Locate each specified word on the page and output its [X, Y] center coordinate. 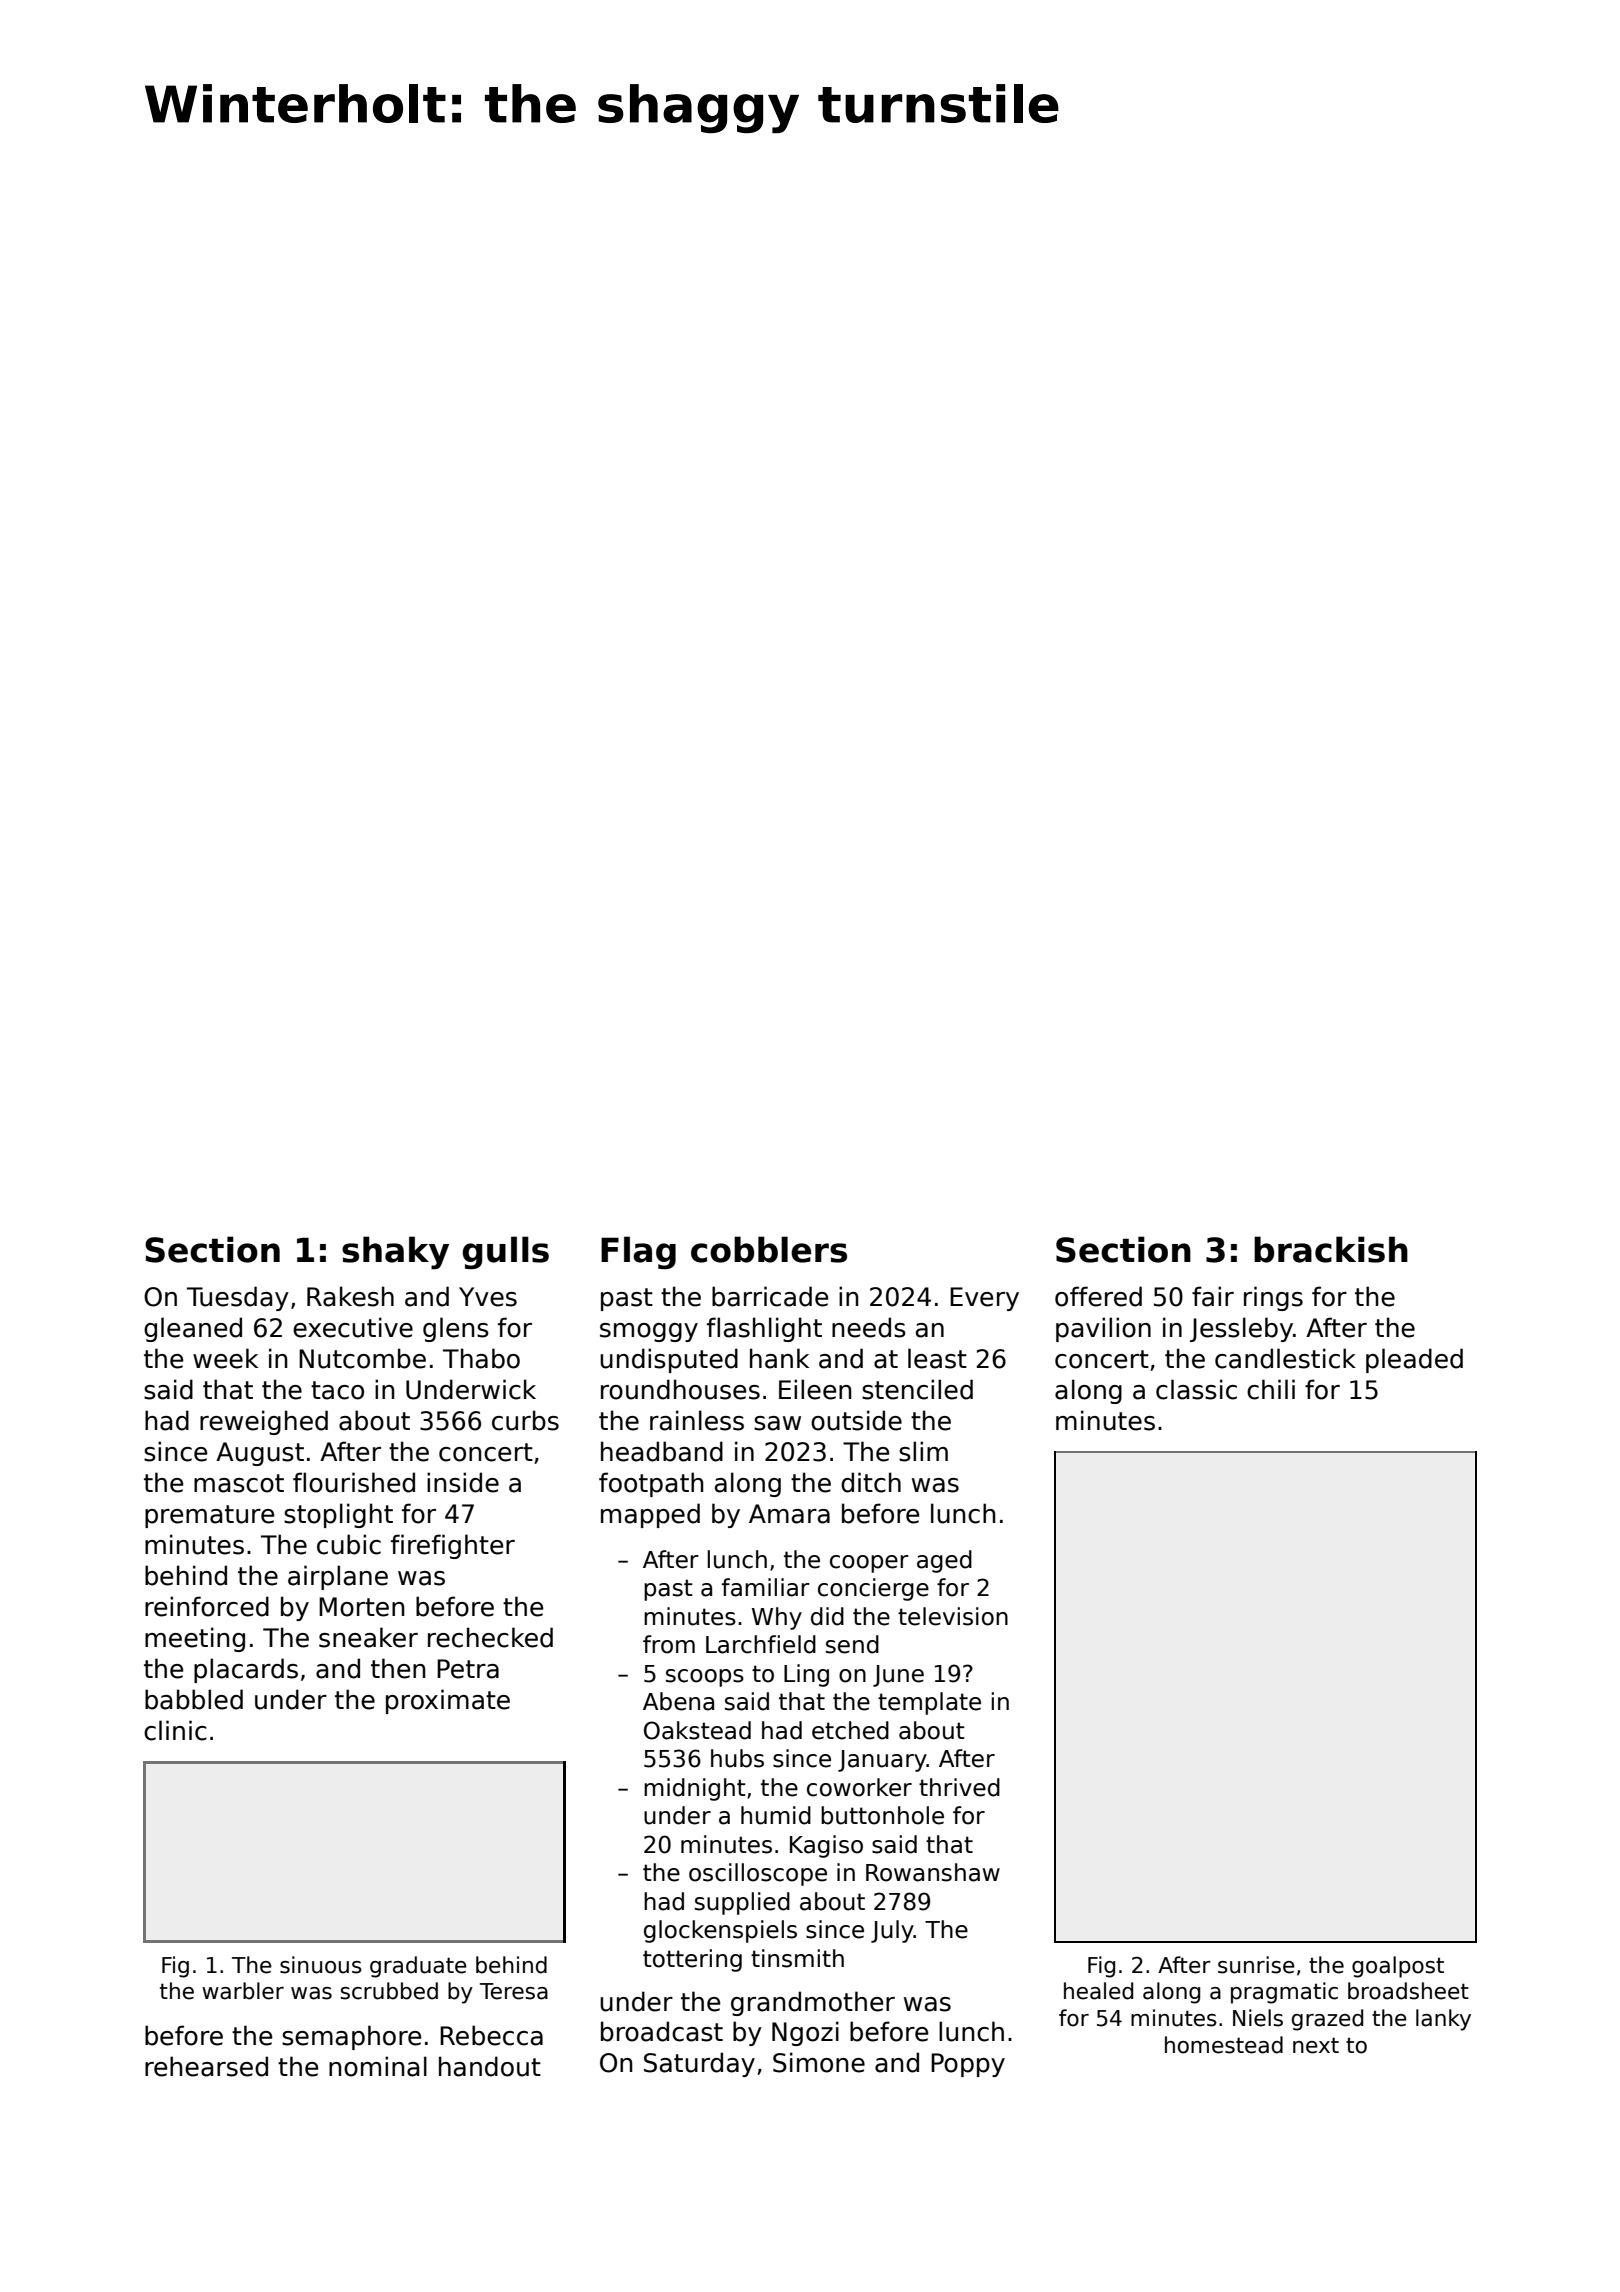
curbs [525, 1420]
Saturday [699, 2064]
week [225, 1358]
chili [1271, 1389]
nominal [378, 2066]
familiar [766, 1587]
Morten [361, 1607]
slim [923, 1451]
